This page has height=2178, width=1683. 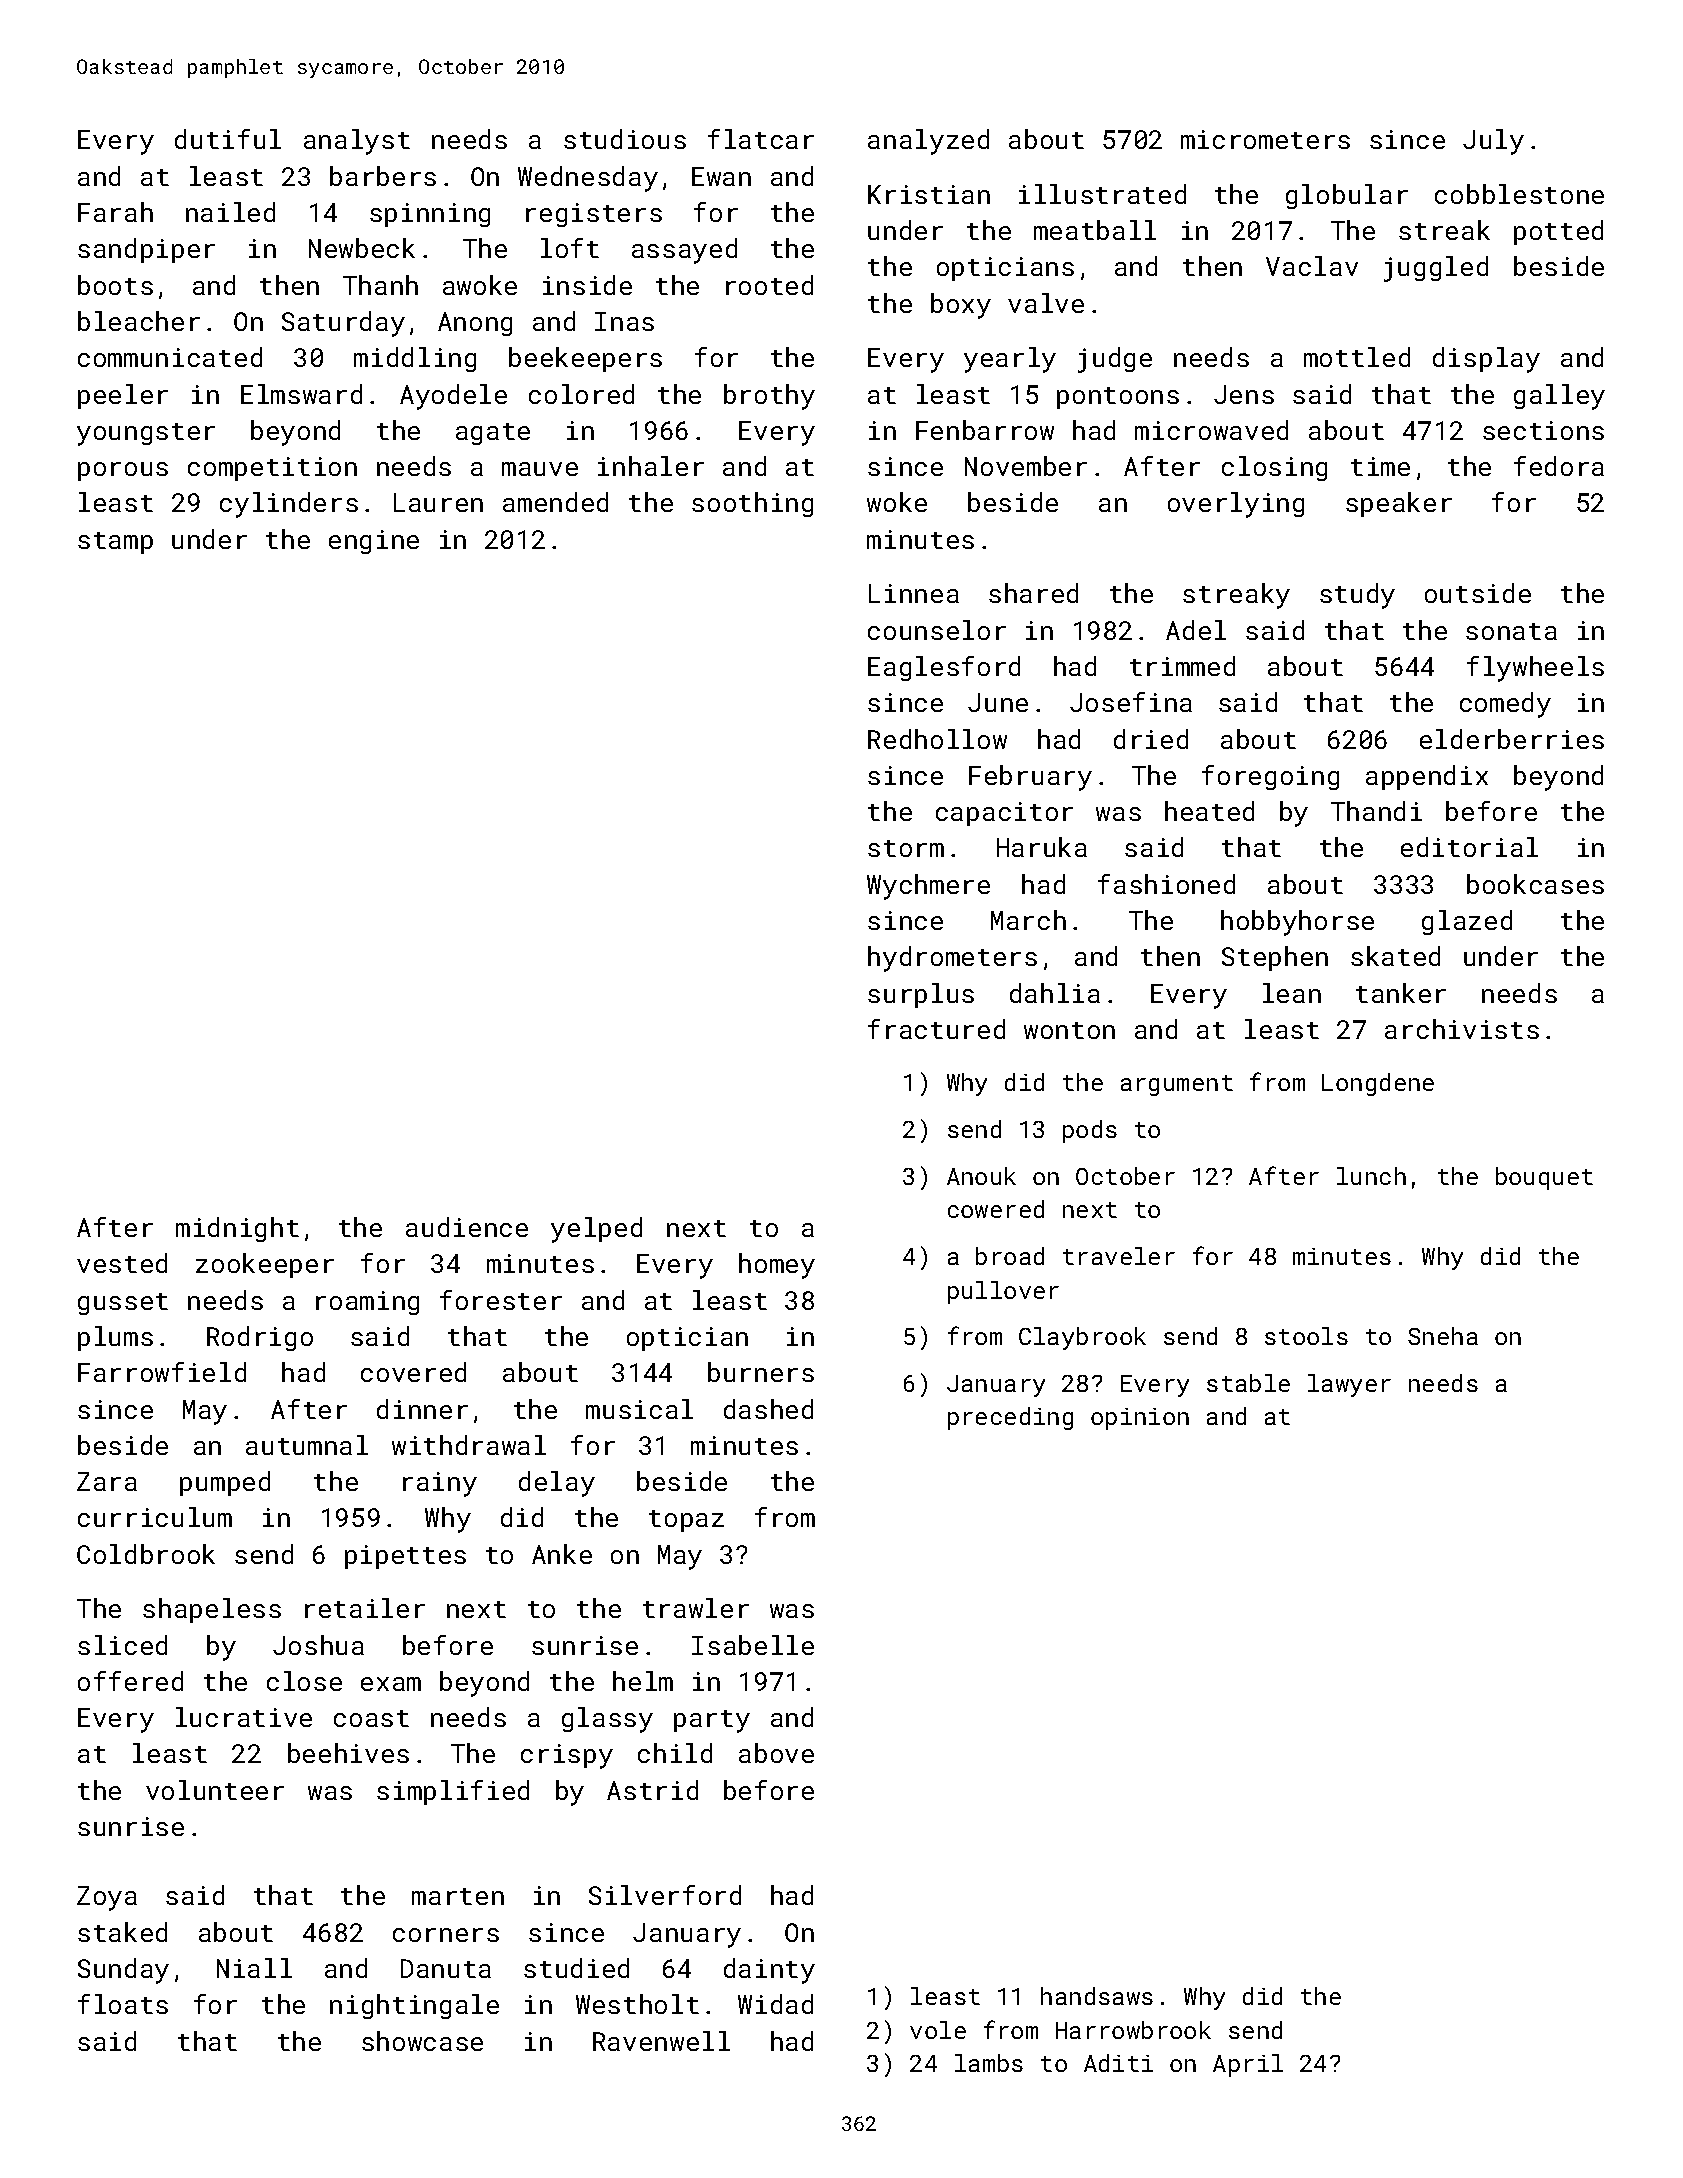 What do you see at coordinates (1248, 2065) in the page?
I see `April` at bounding box center [1248, 2065].
